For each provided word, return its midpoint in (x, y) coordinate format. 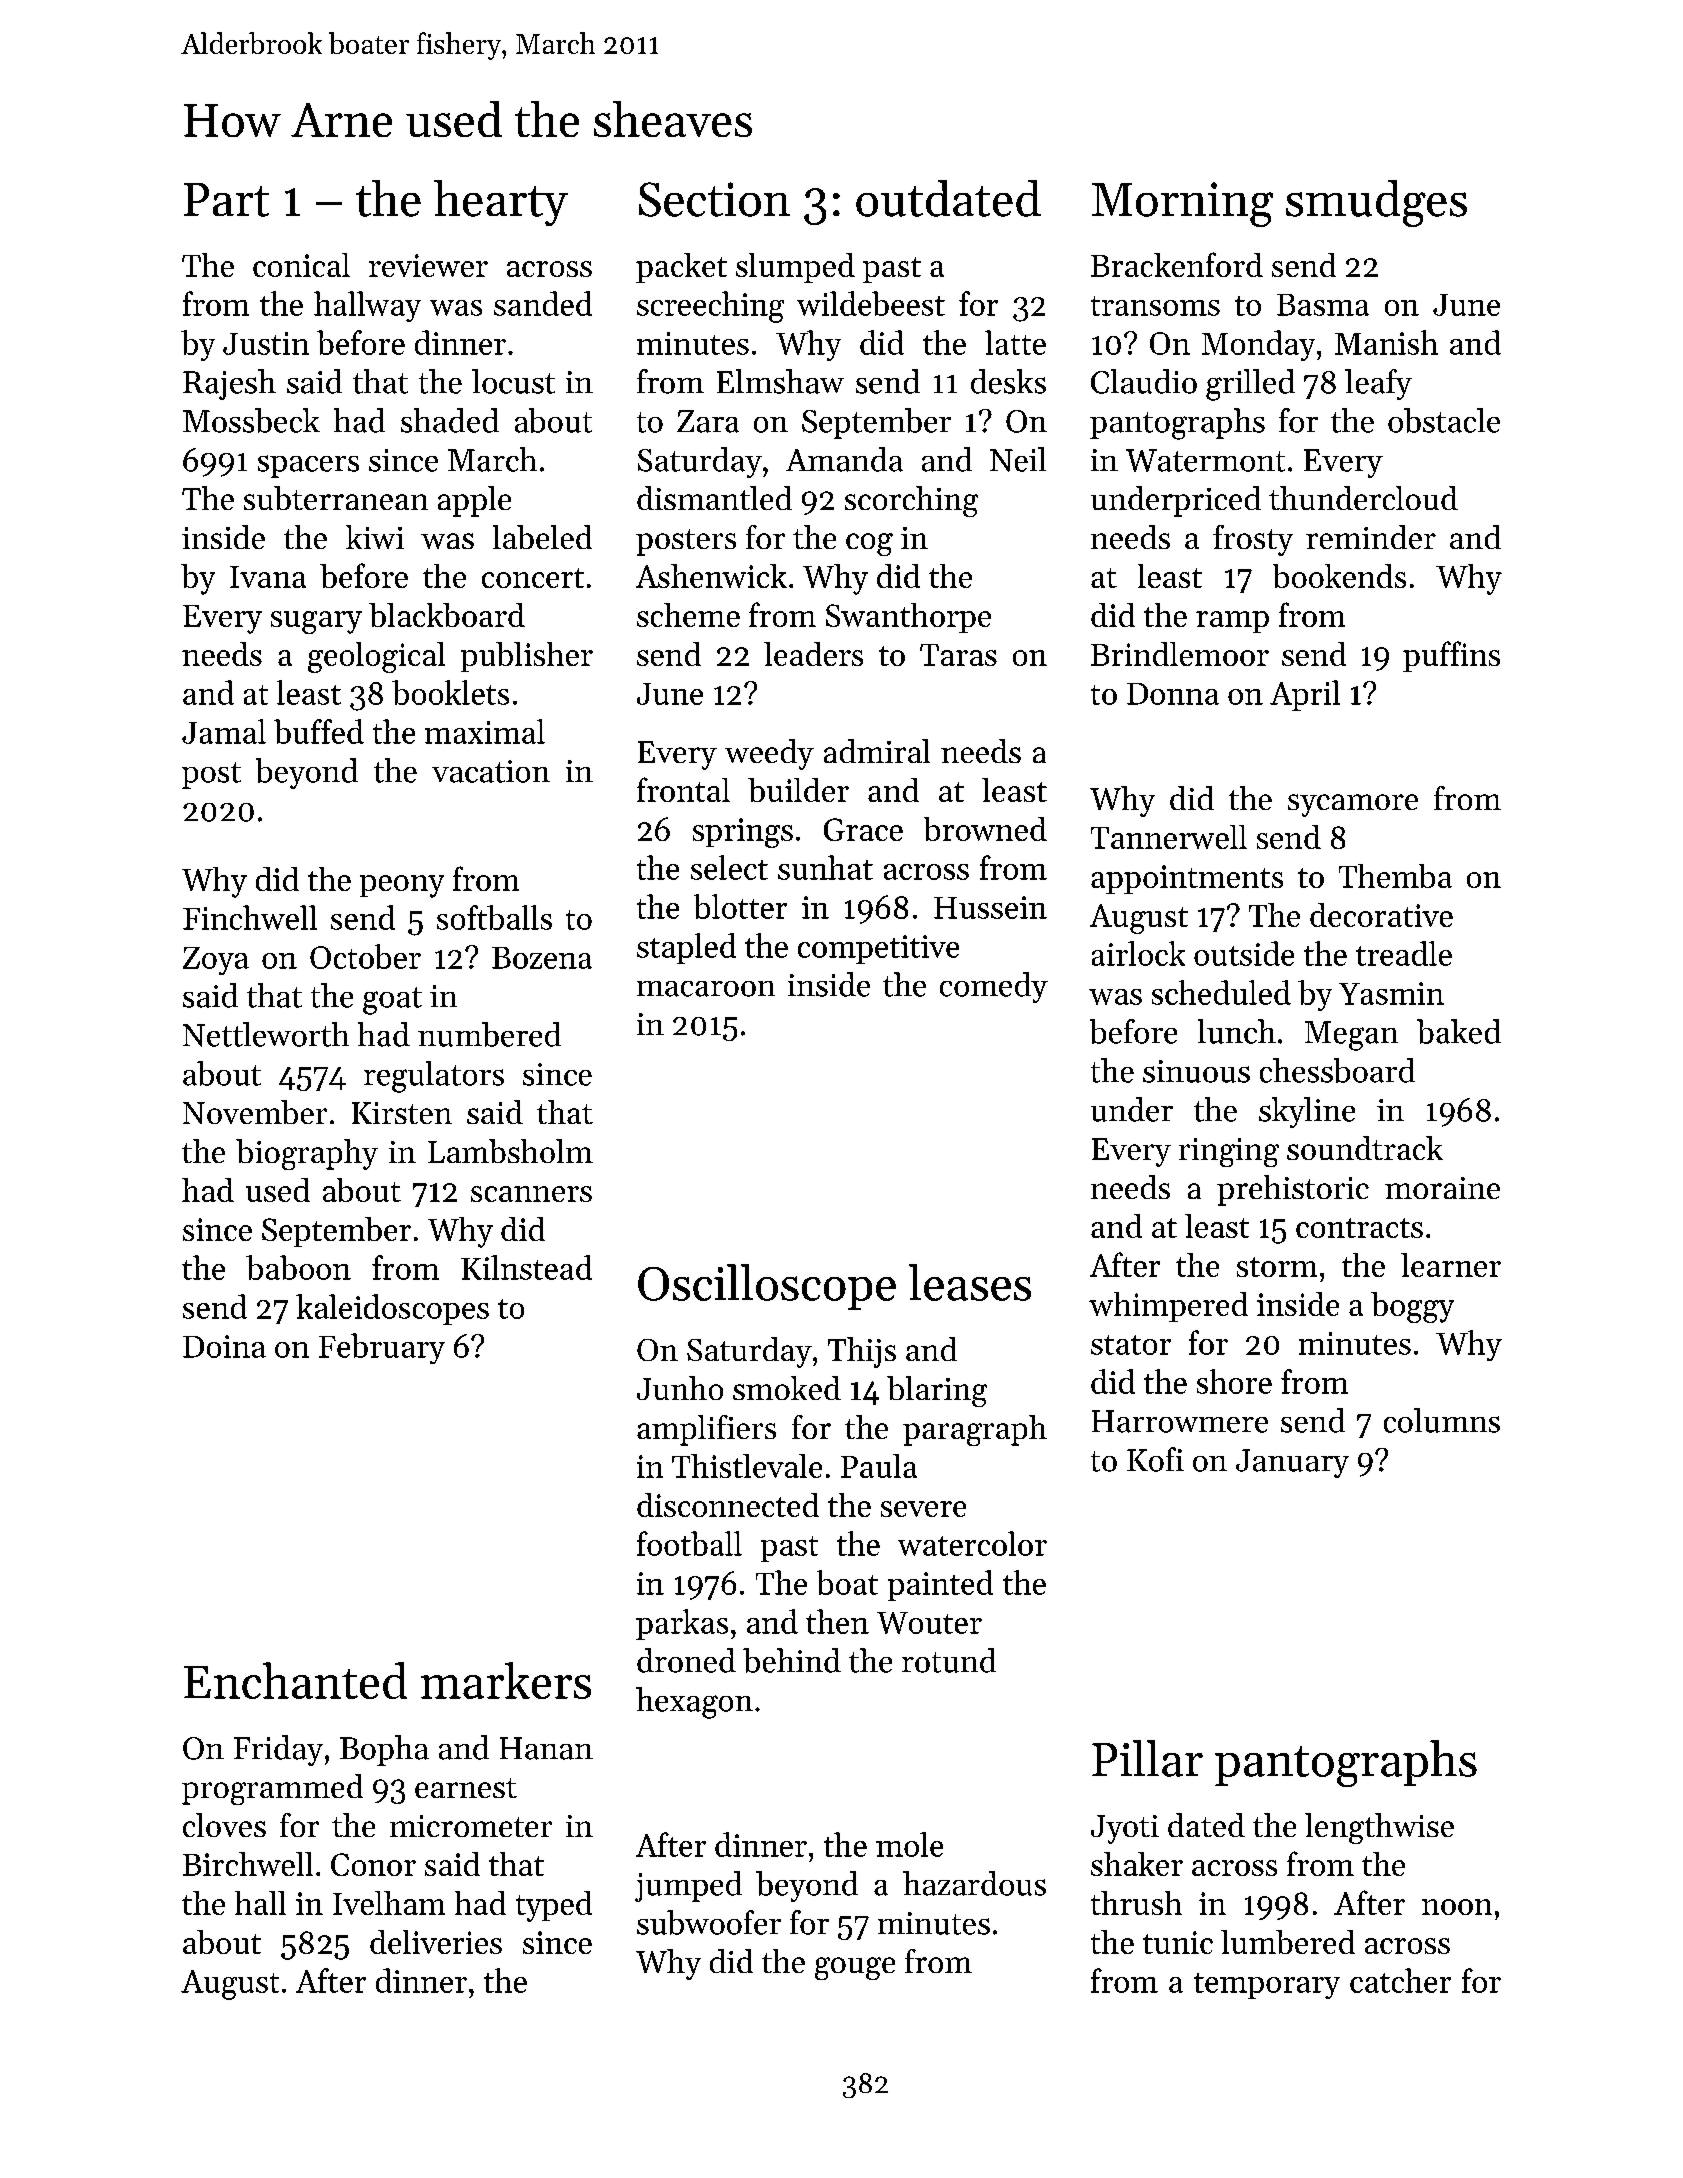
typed (554, 1906)
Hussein (990, 907)
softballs (494, 917)
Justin (266, 343)
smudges (1376, 203)
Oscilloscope (767, 1287)
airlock (1138, 953)
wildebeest (871, 303)
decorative (1381, 915)
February (382, 1348)
